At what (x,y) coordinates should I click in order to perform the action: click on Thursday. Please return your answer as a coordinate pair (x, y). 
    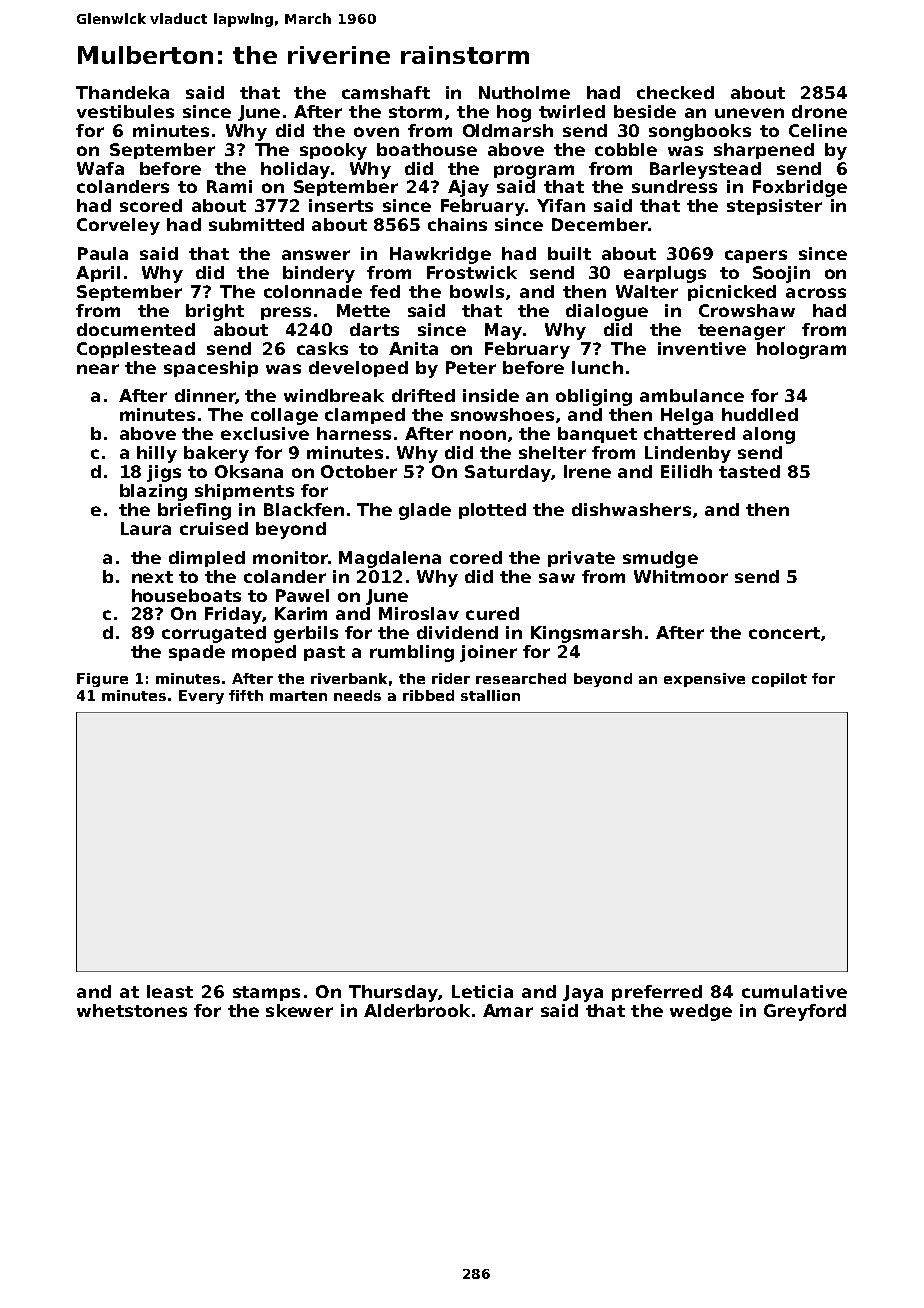
    Looking at the image, I should click on (393, 993).
